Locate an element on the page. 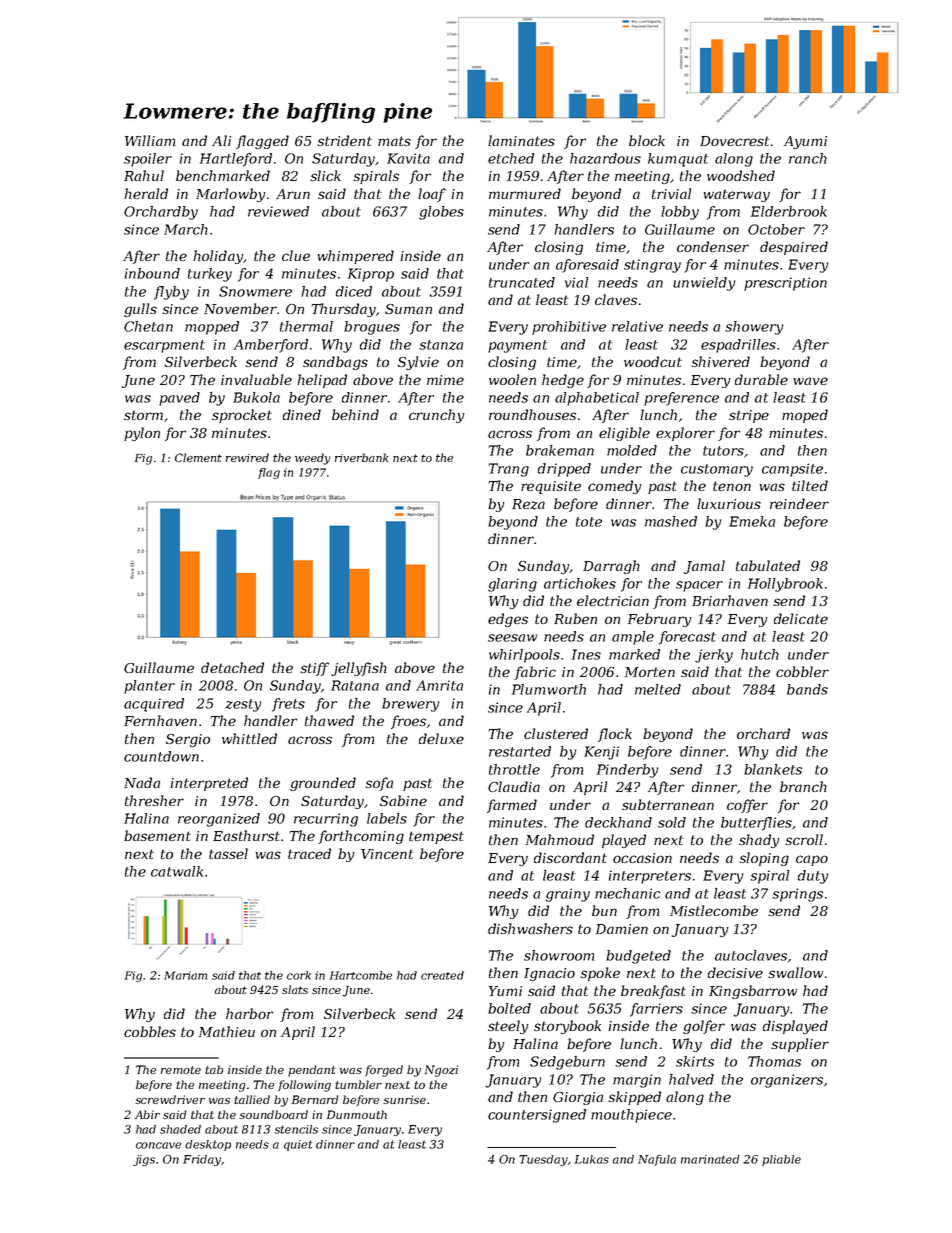  frets is located at coordinates (288, 705).
